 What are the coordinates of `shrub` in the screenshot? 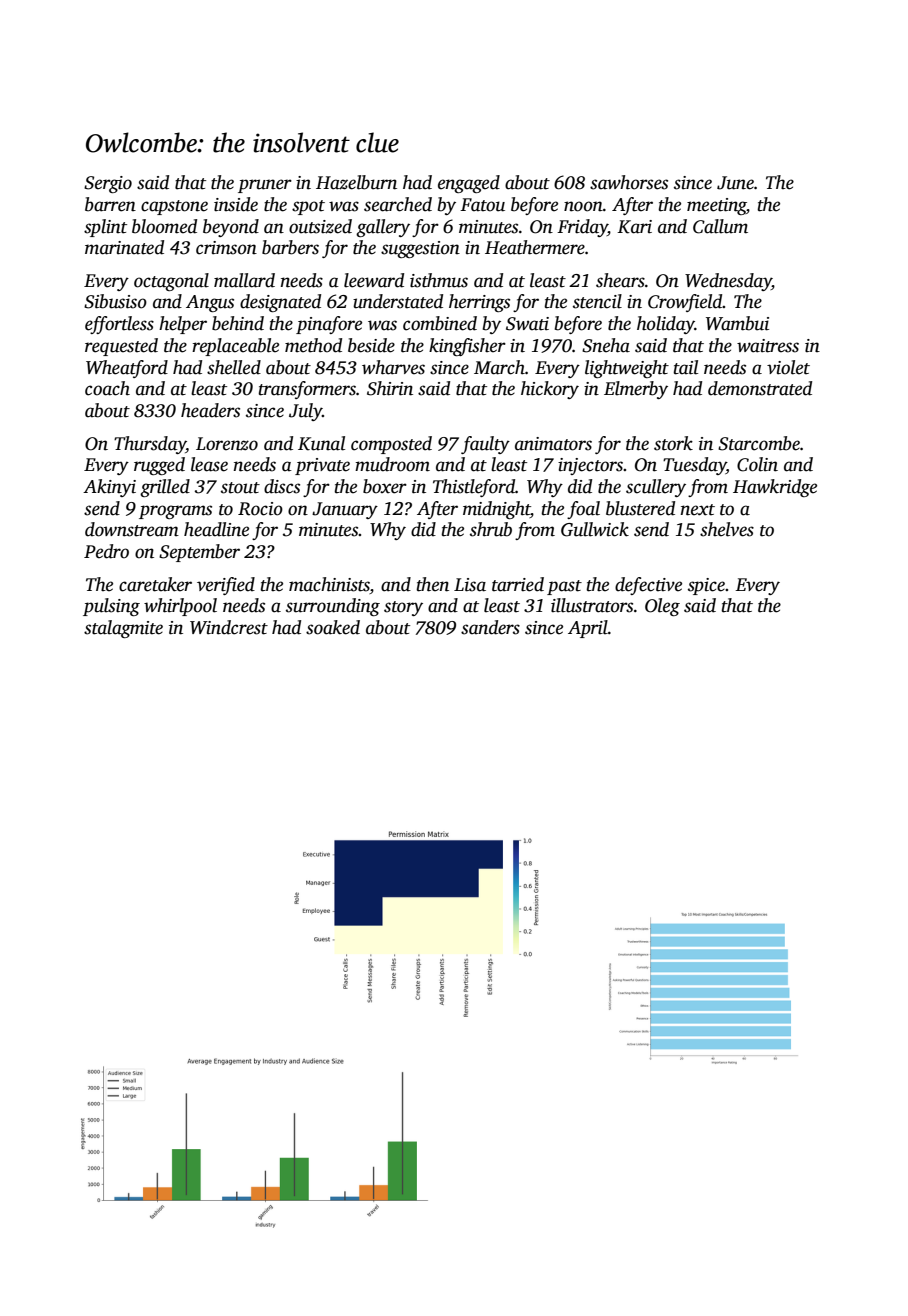 It's located at (491, 529).
